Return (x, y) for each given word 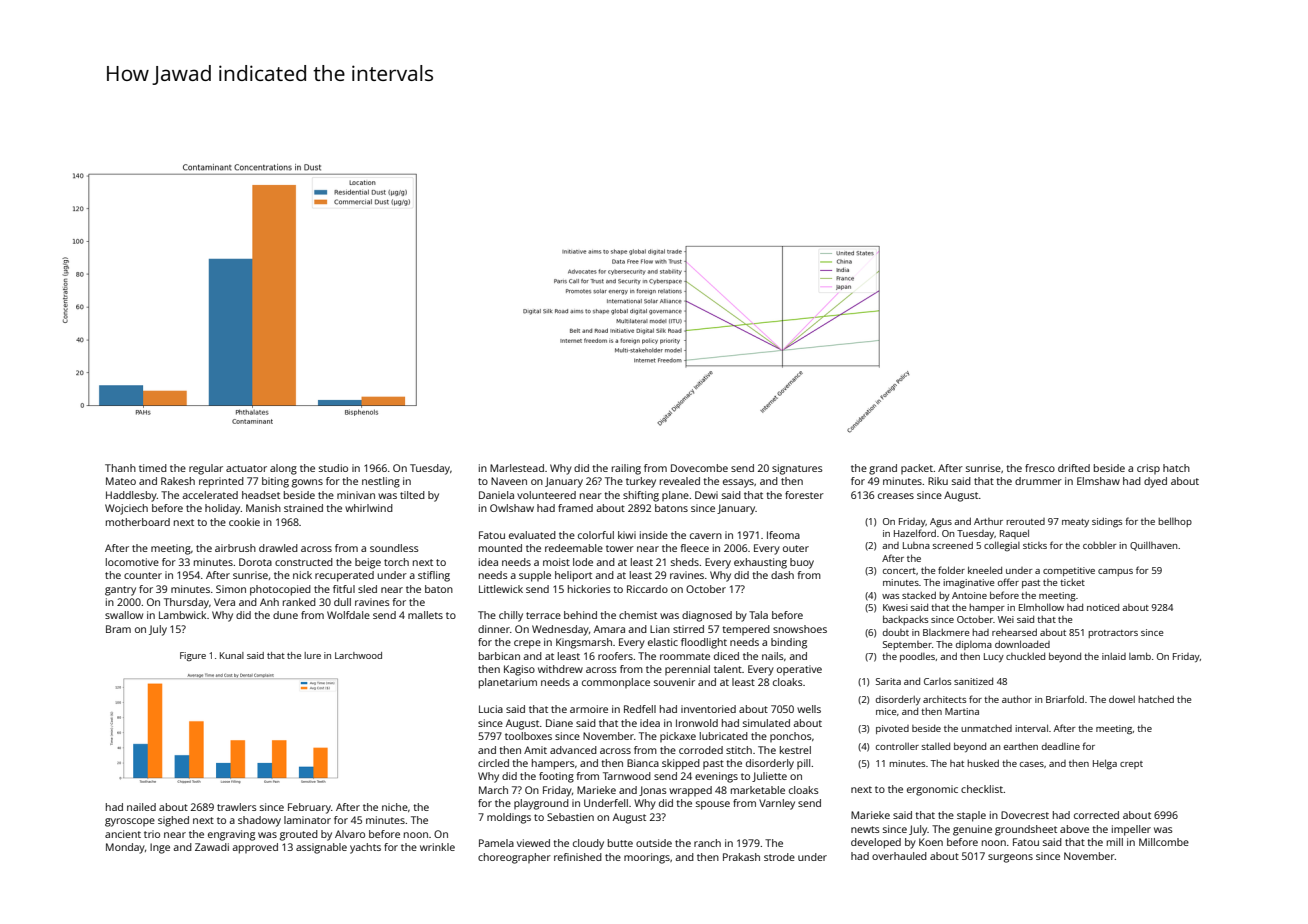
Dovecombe (699, 468)
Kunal (232, 655)
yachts (365, 848)
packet (917, 469)
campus (1115, 572)
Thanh (120, 468)
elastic (663, 642)
